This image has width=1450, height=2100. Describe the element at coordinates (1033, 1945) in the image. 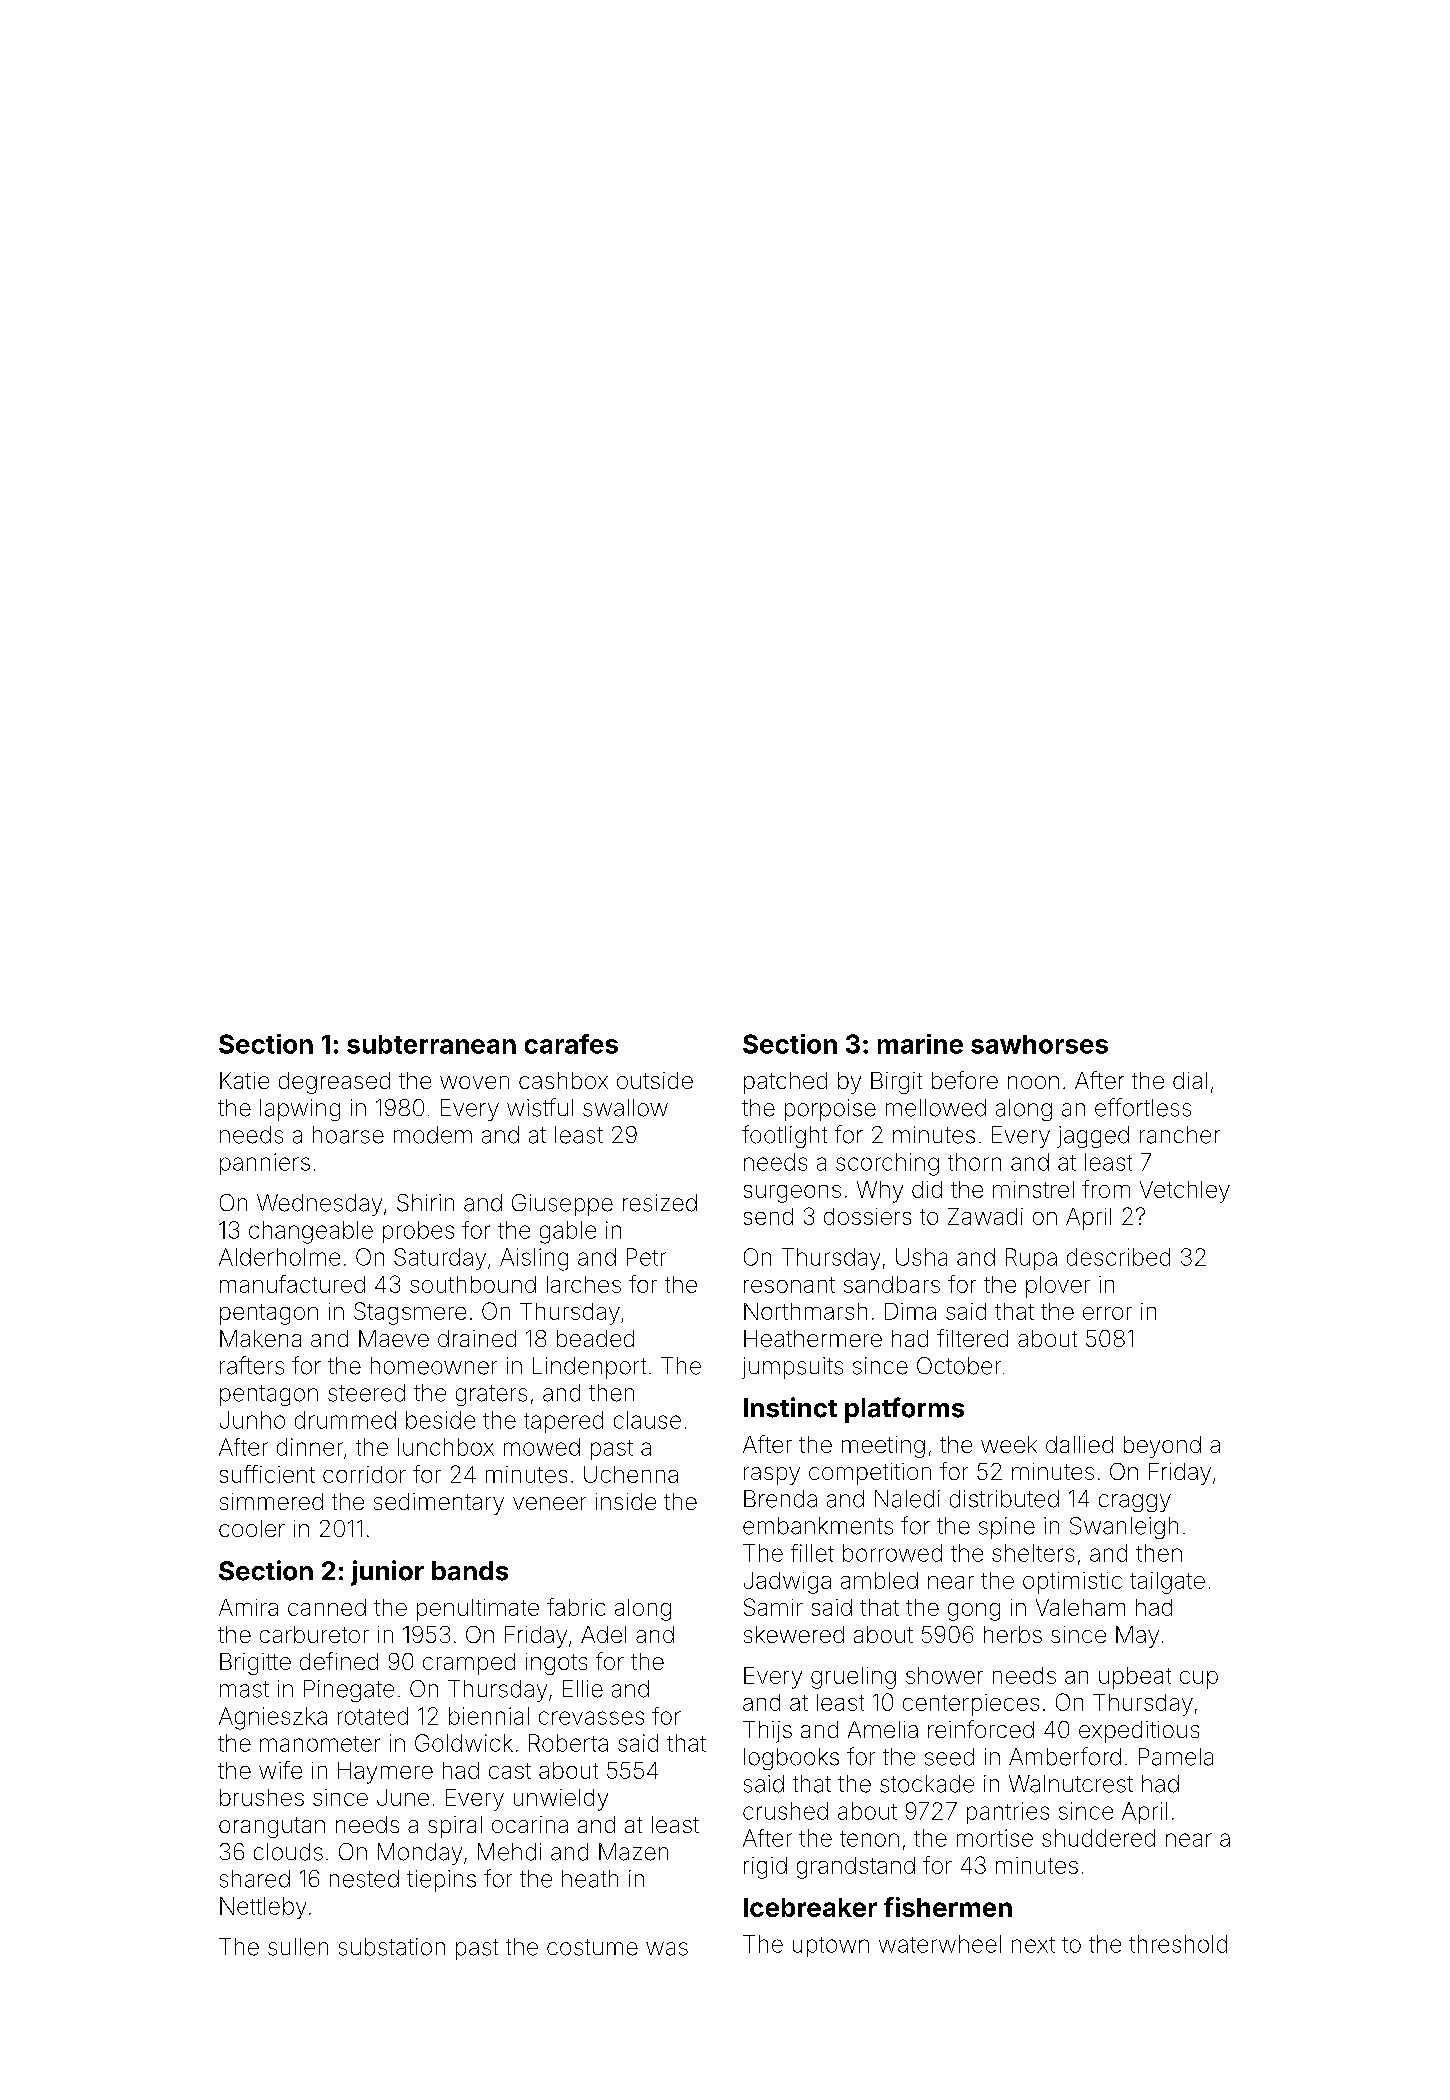

I see `next` at that location.
